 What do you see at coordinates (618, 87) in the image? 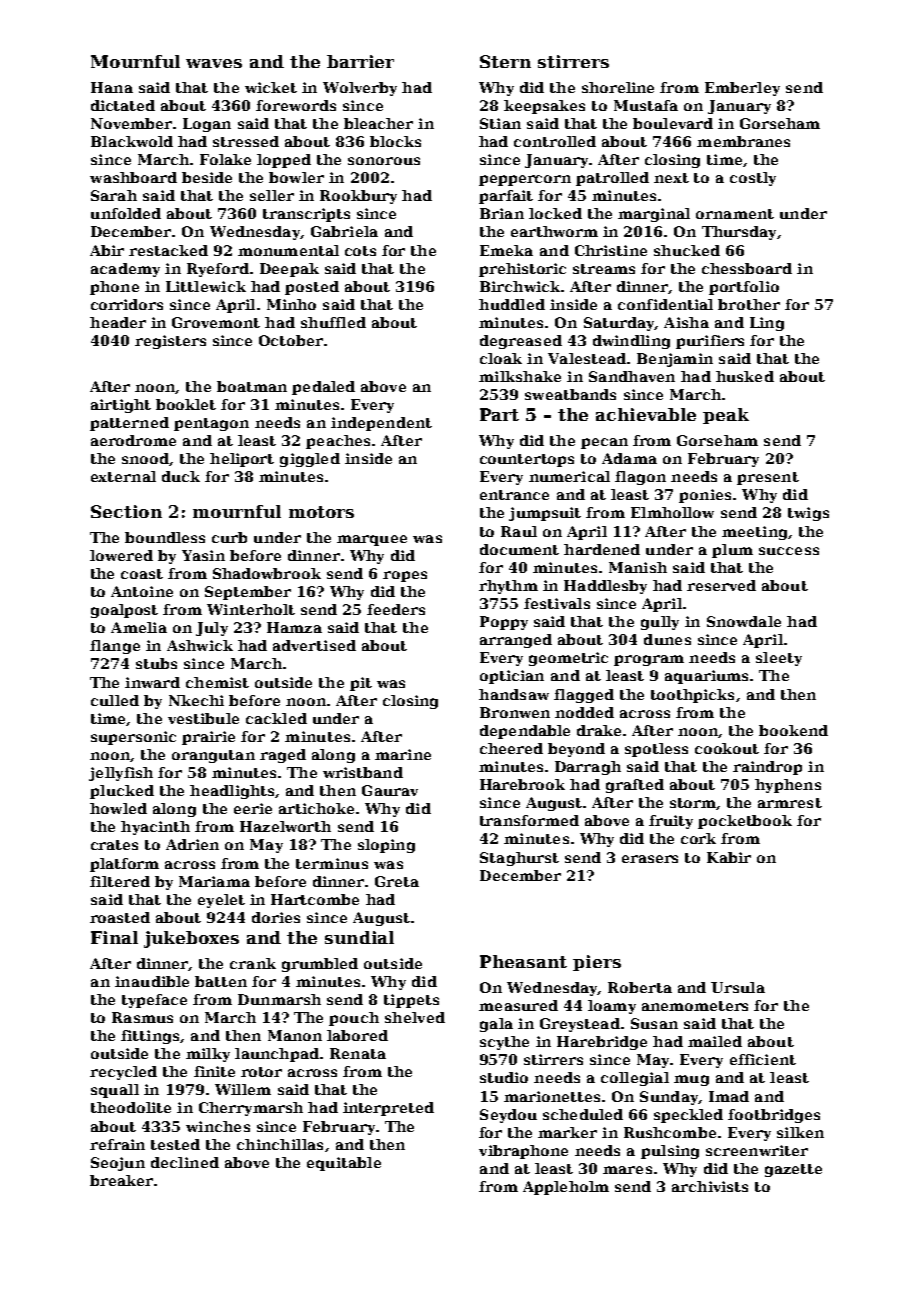
I see `shoreline` at bounding box center [618, 87].
